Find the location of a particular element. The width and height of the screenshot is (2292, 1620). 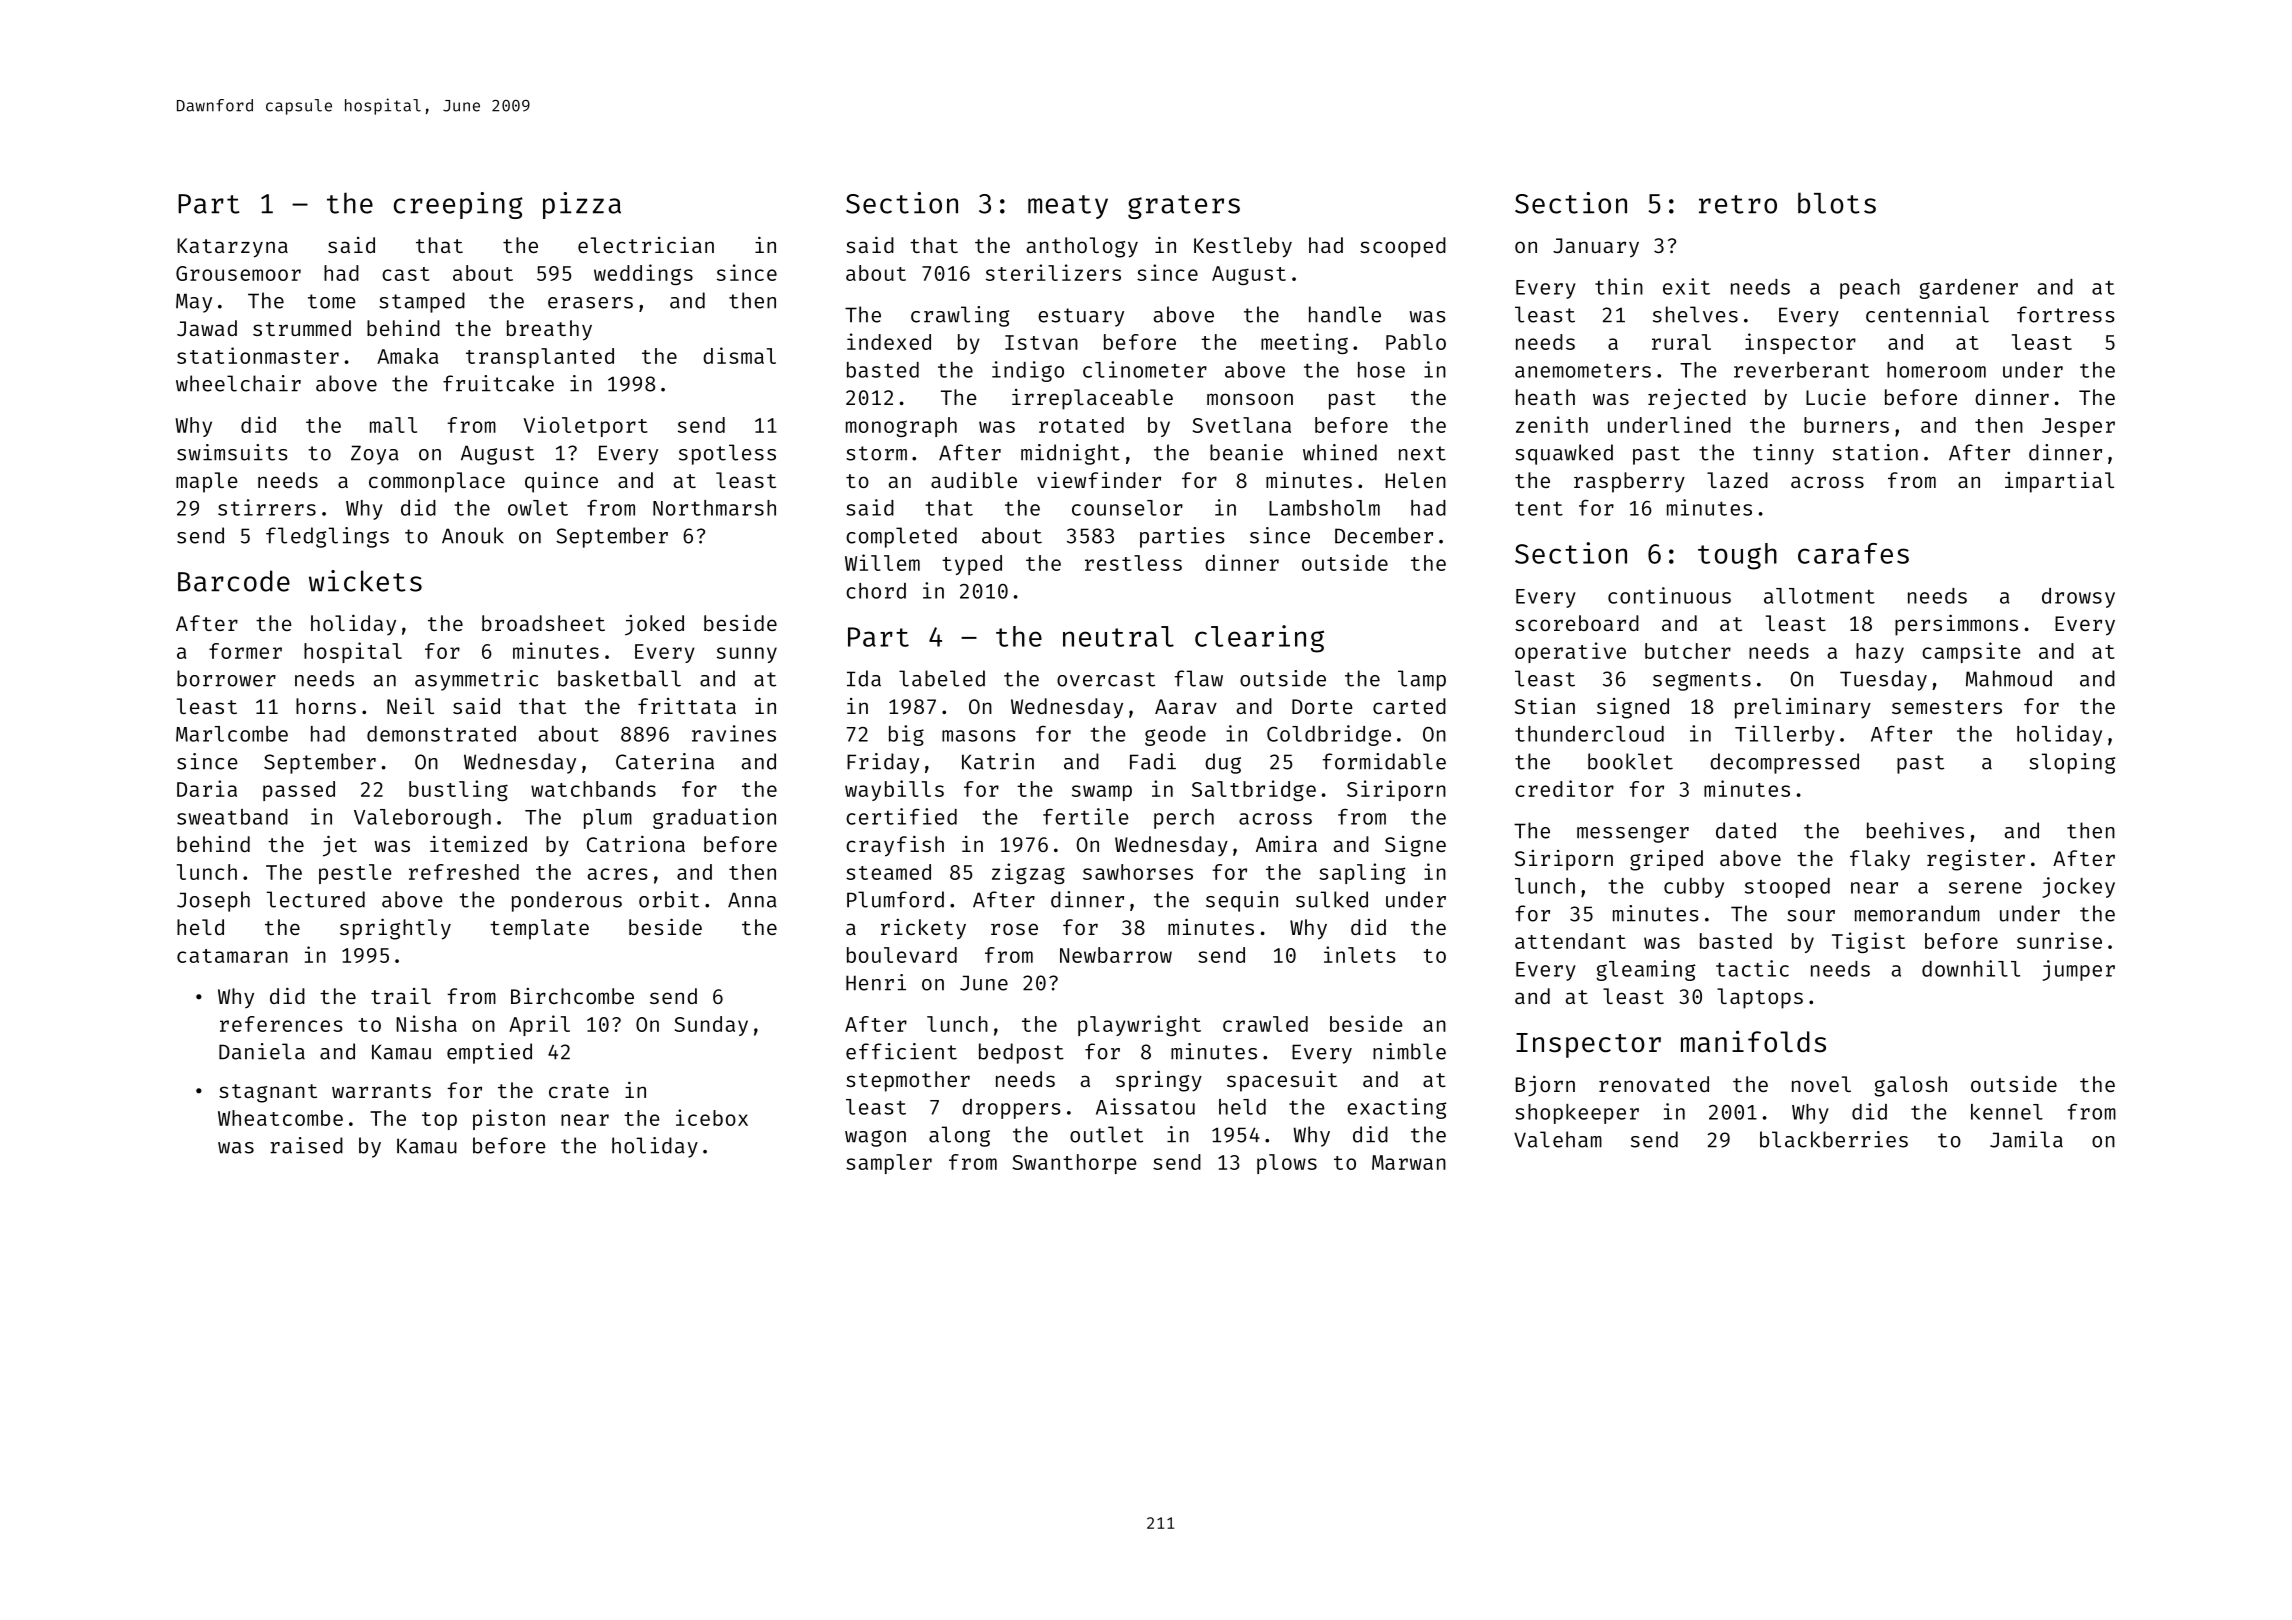

neutral is located at coordinates (1118, 636).
